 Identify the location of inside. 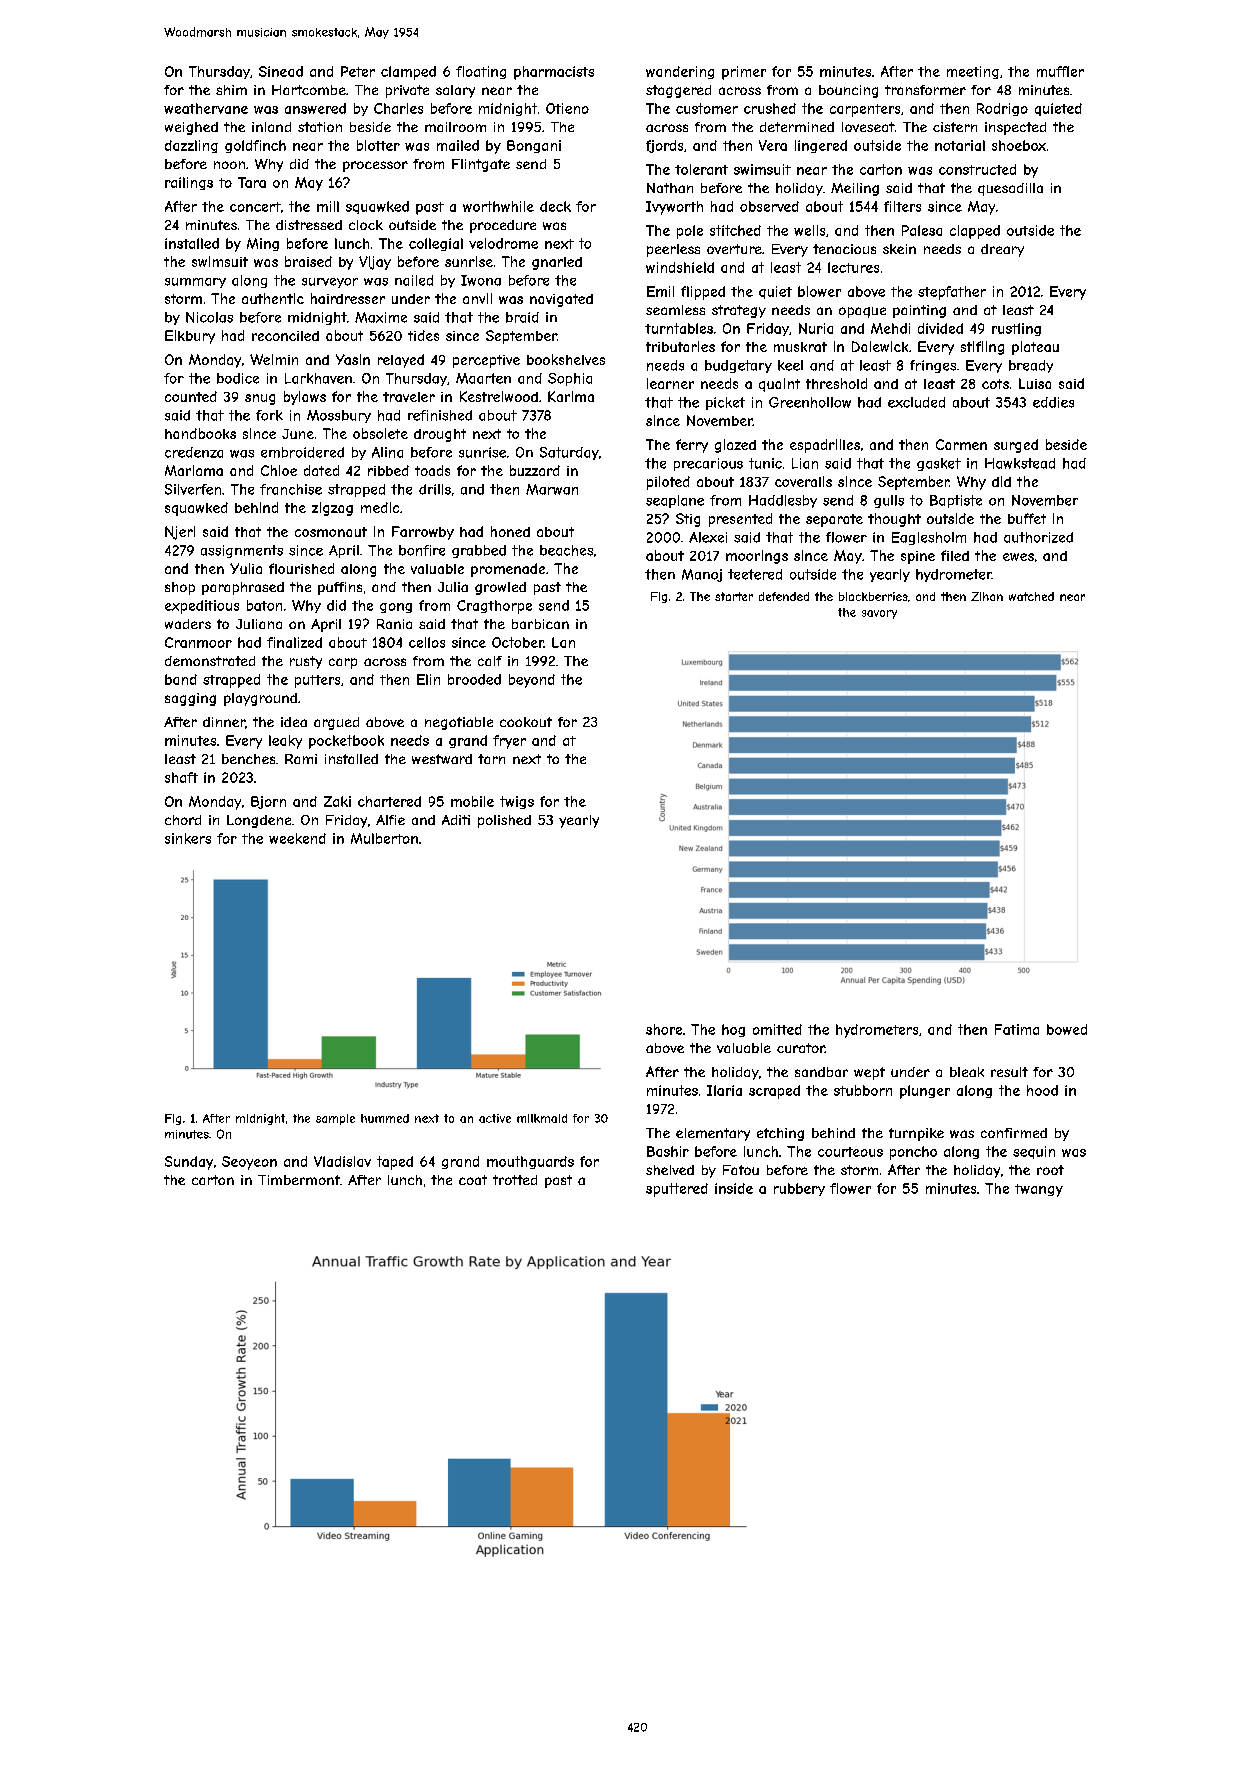
(734, 1188).
